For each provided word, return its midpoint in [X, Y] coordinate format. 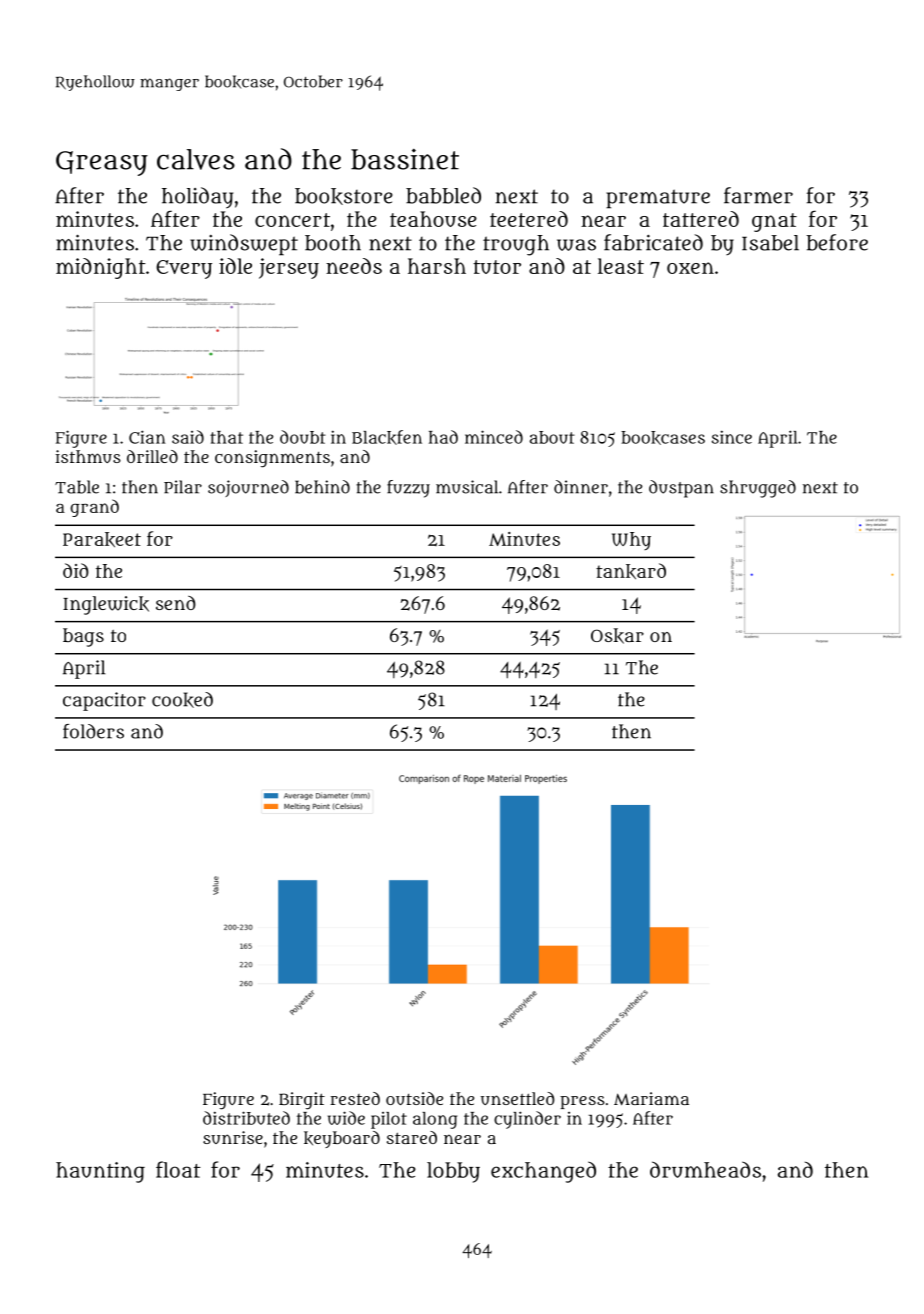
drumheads [705, 1169]
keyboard [342, 1139]
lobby [453, 1172]
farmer [758, 195]
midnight [100, 268]
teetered [529, 219]
